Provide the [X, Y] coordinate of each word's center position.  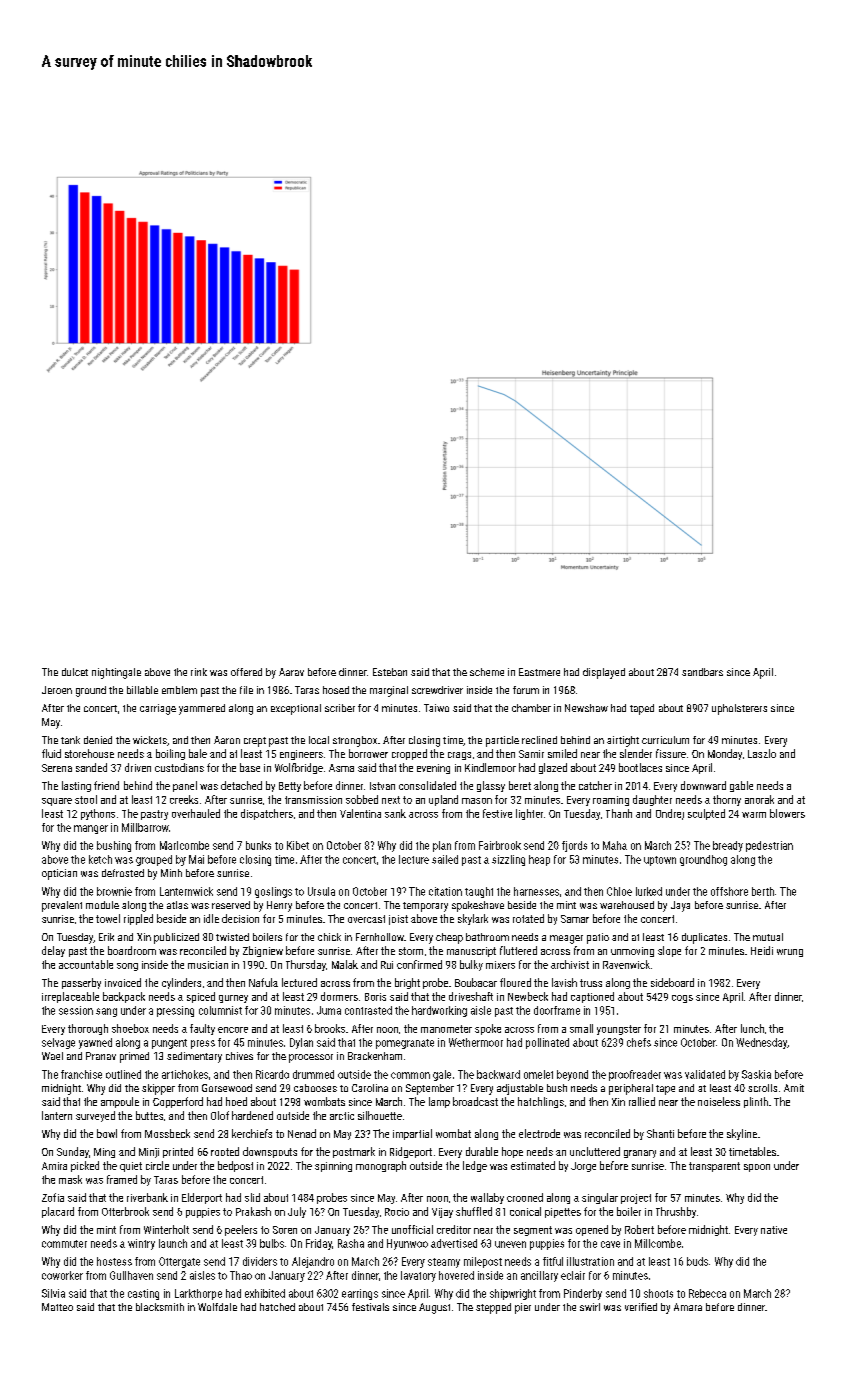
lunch [752, 1028]
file [246, 690]
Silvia [53, 1293]
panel [185, 786]
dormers [339, 996]
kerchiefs [252, 1133]
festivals [370, 1307]
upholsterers [739, 709]
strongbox [355, 741]
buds [697, 1261]
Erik [106, 937]
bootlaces [640, 767]
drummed [313, 1074]
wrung [790, 953]
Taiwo [436, 708]
